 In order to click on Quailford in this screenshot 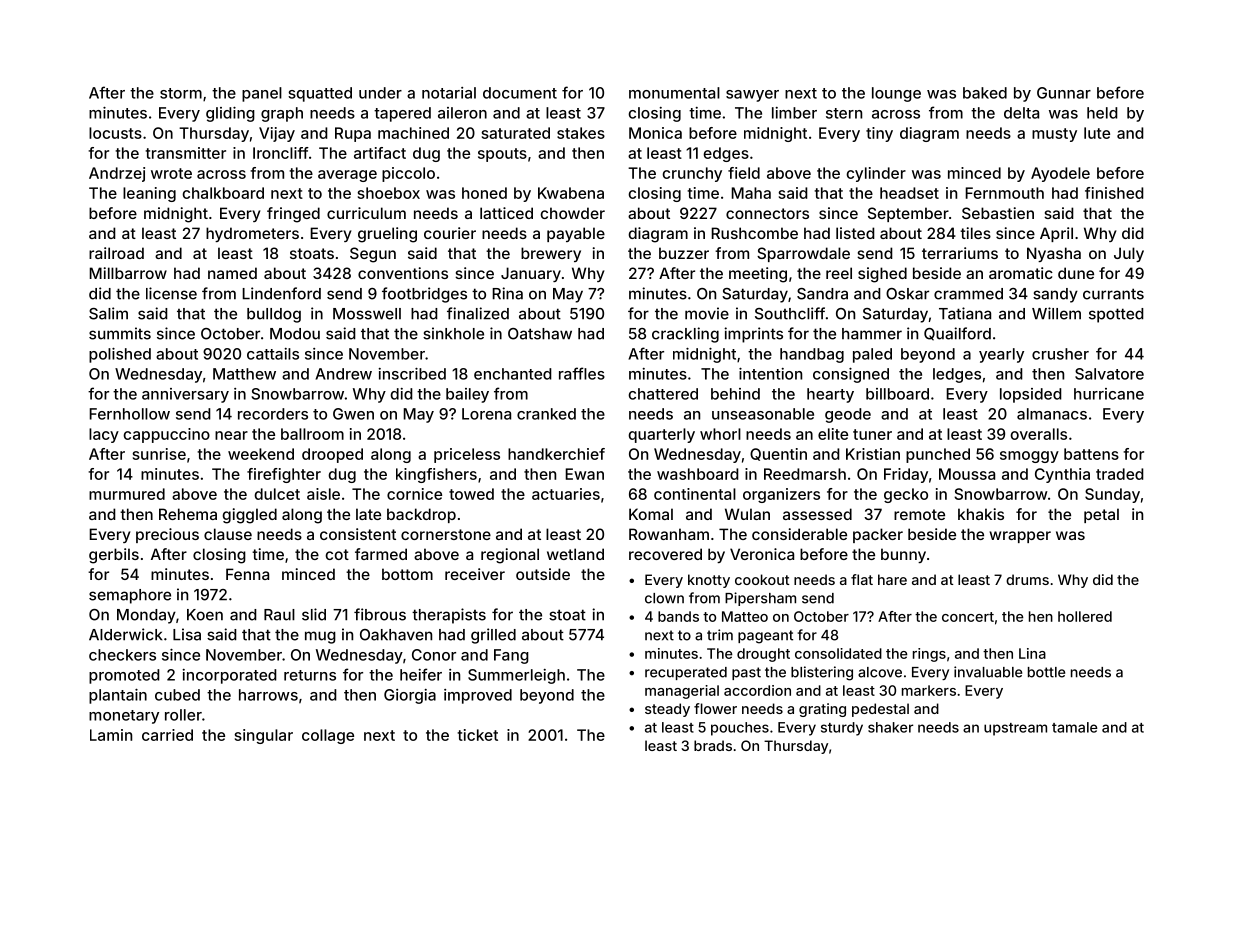, I will do `click(957, 334)`.
